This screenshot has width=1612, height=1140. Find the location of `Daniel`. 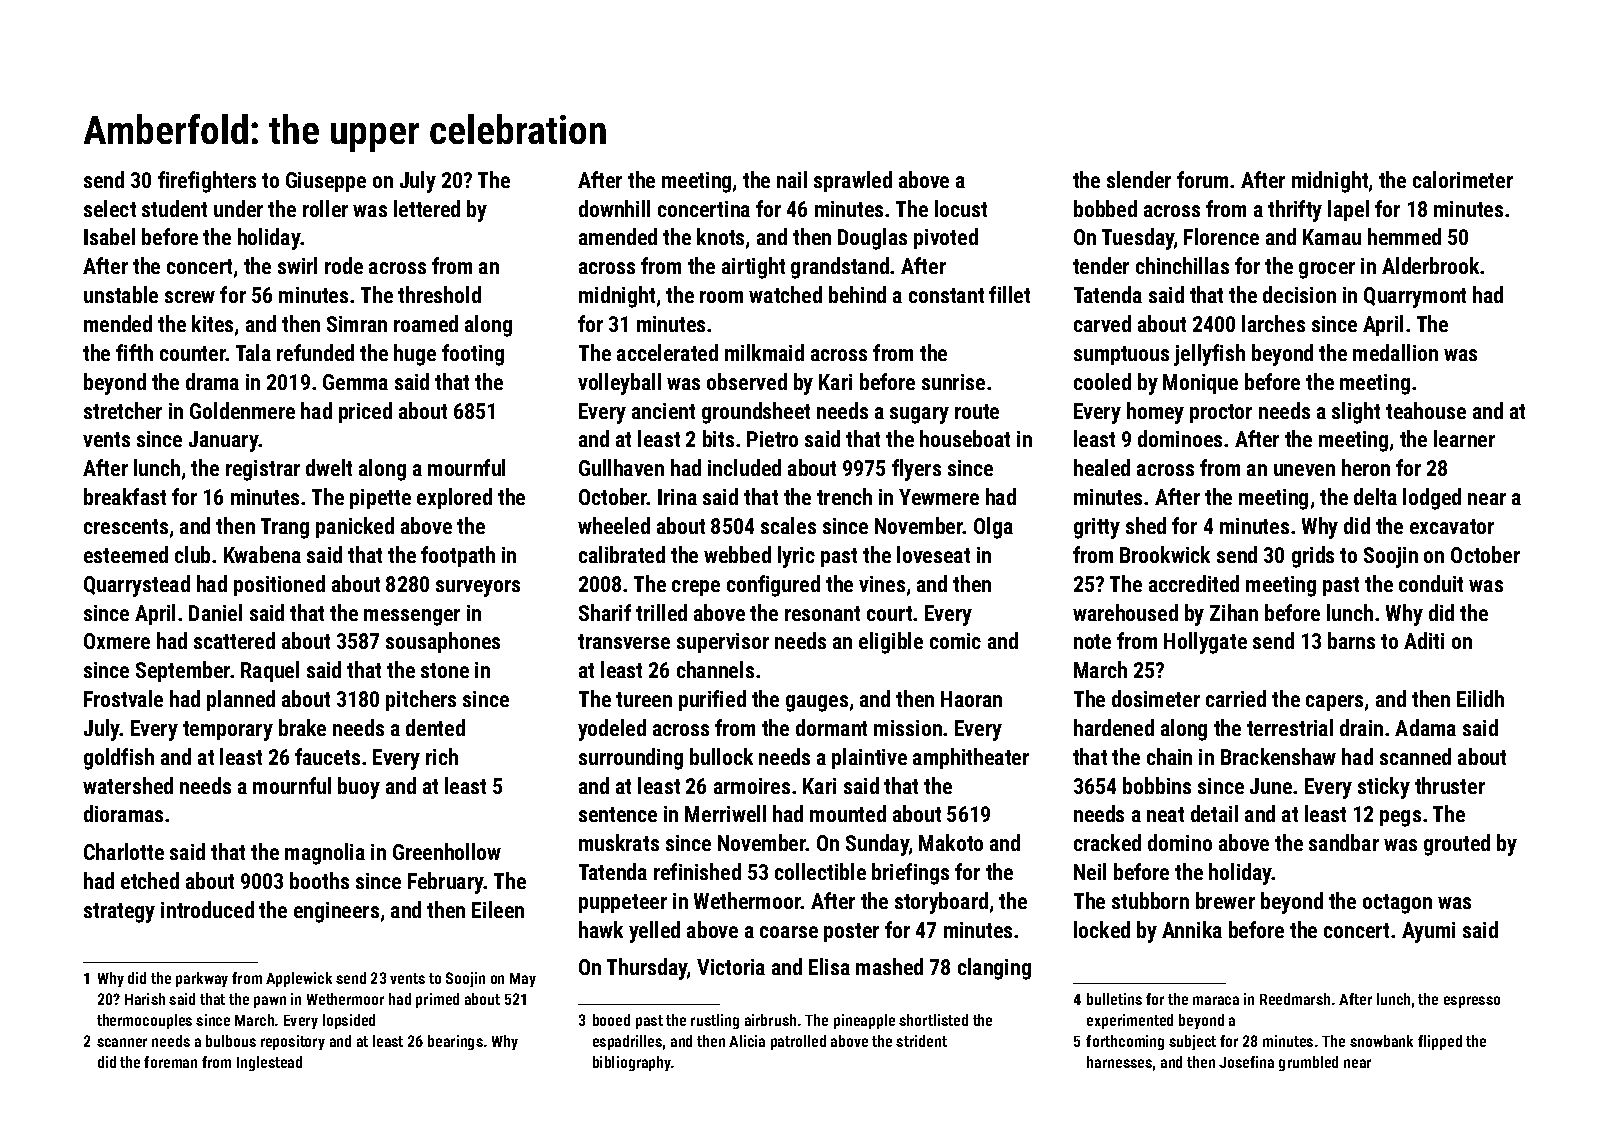

Daniel is located at coordinates (215, 612).
